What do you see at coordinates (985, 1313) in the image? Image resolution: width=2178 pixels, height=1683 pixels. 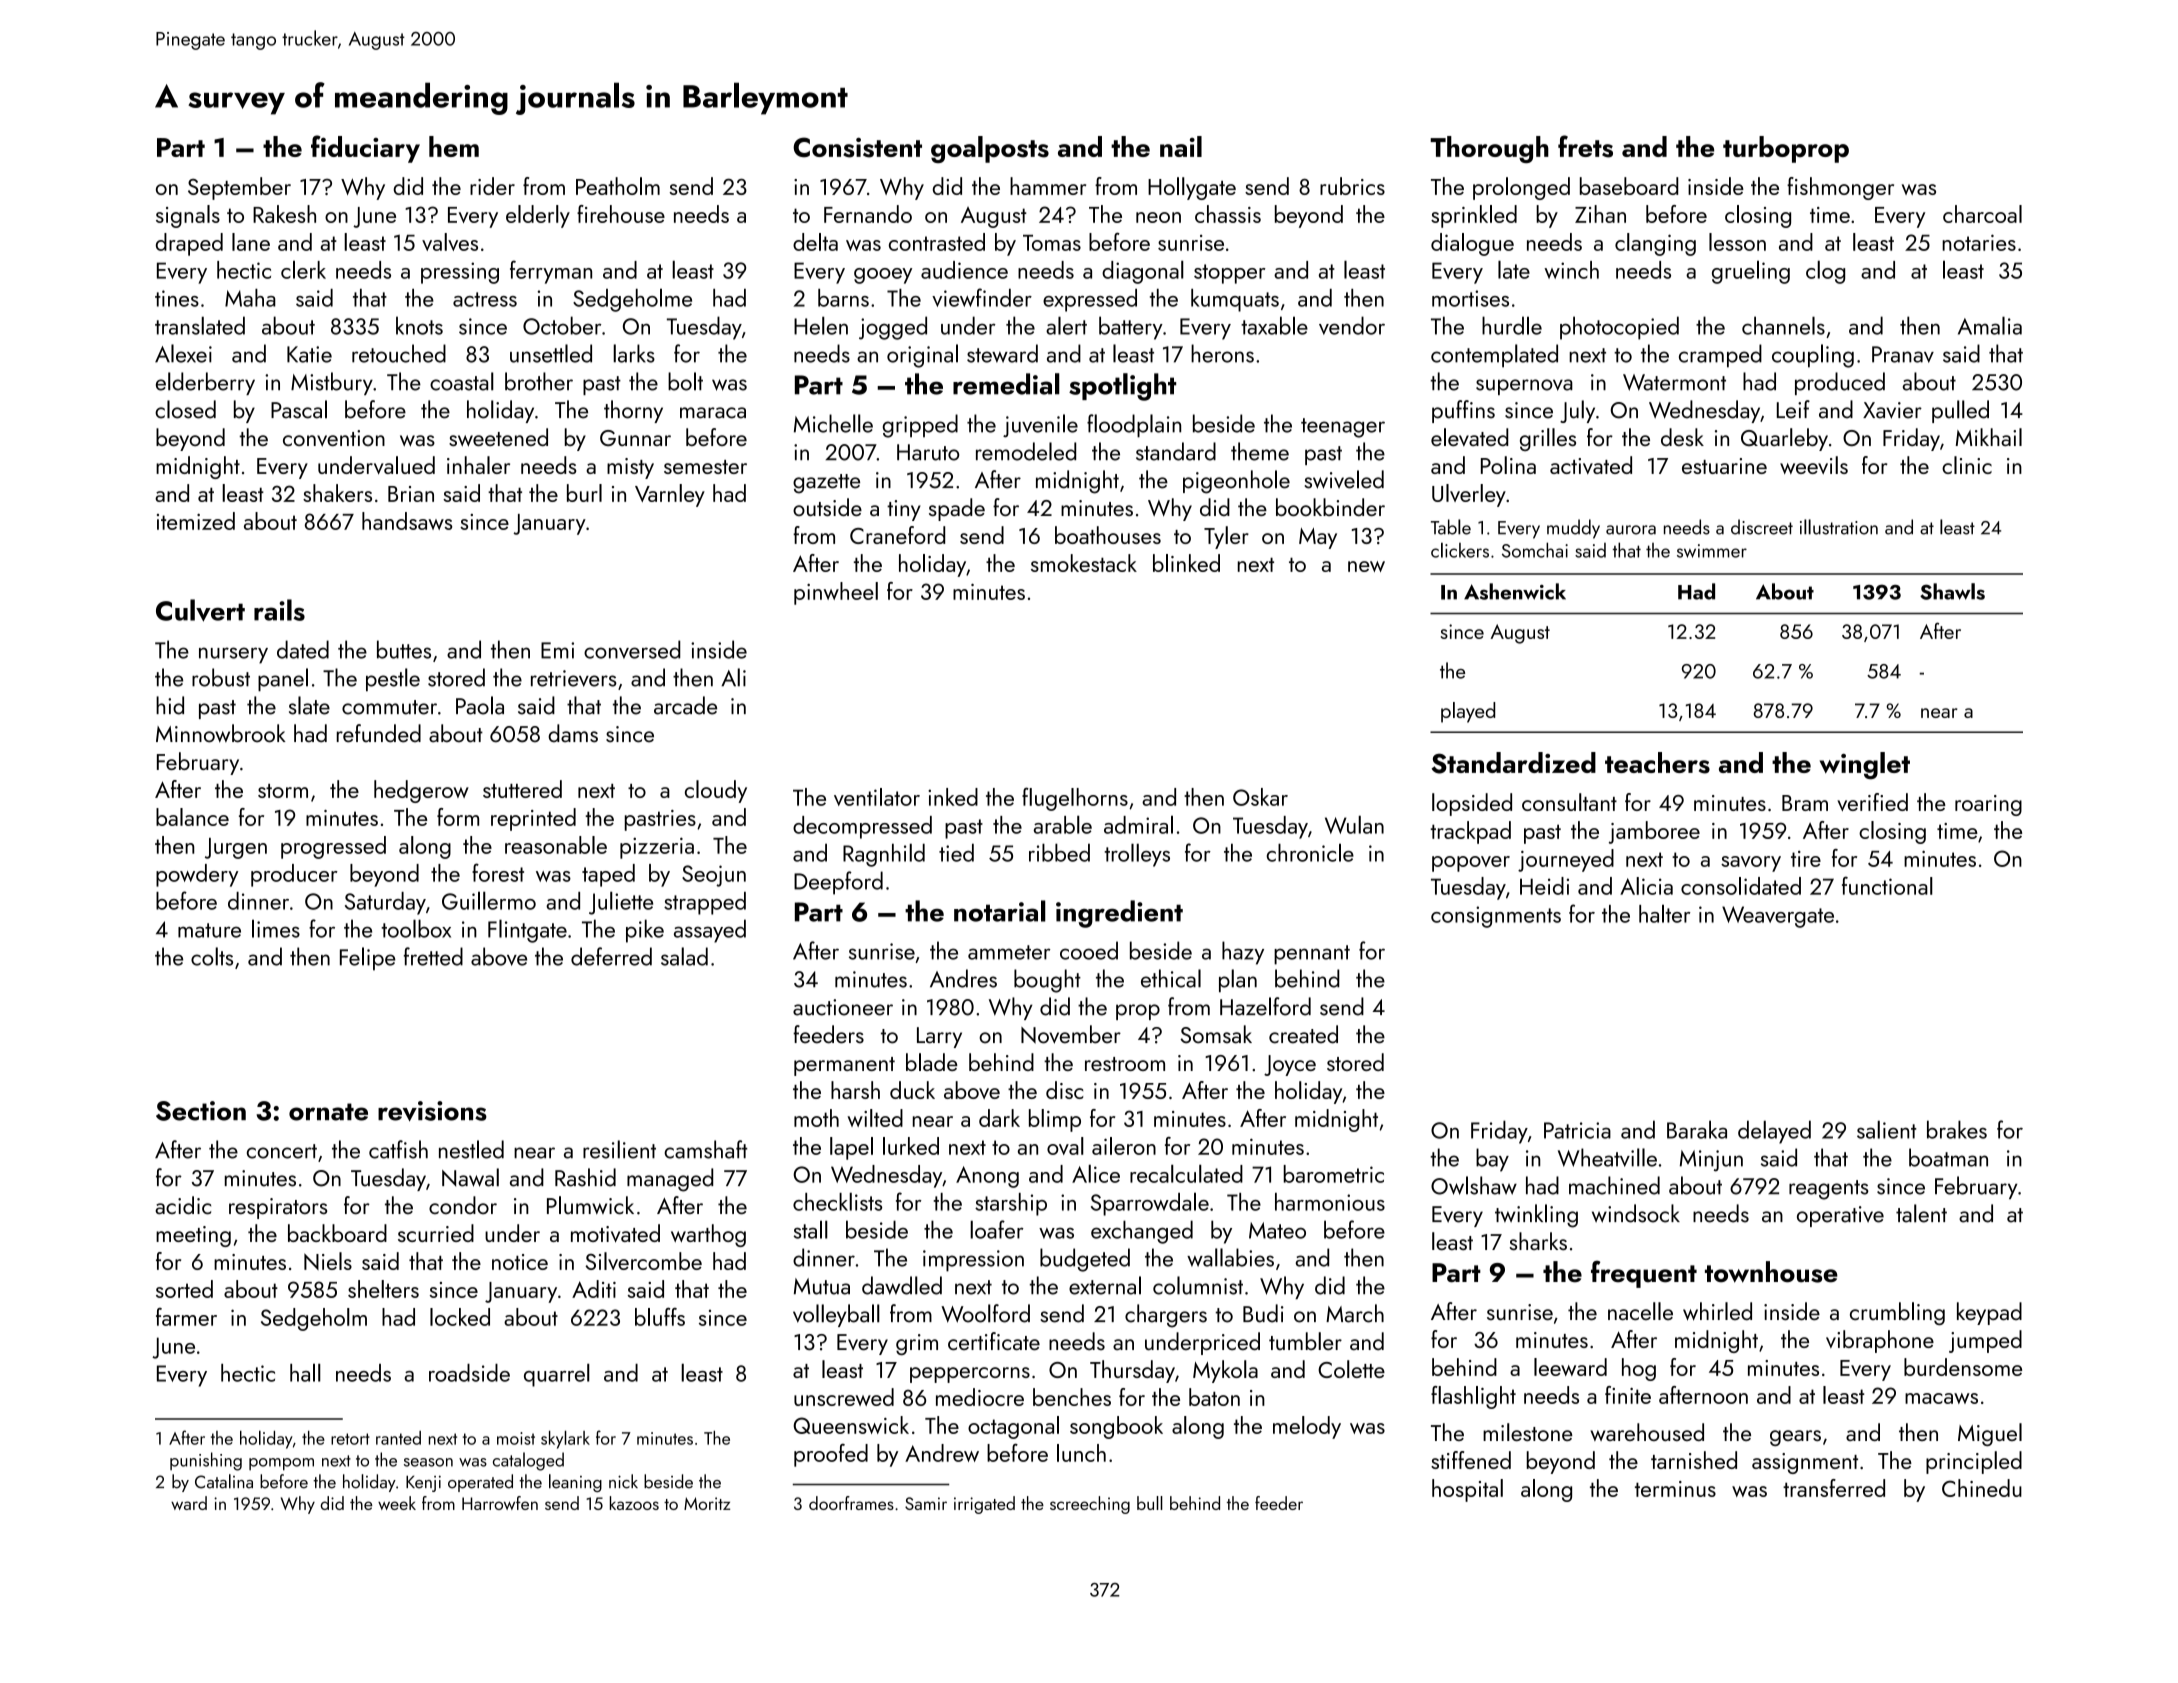 I see `Woolford` at bounding box center [985, 1313].
